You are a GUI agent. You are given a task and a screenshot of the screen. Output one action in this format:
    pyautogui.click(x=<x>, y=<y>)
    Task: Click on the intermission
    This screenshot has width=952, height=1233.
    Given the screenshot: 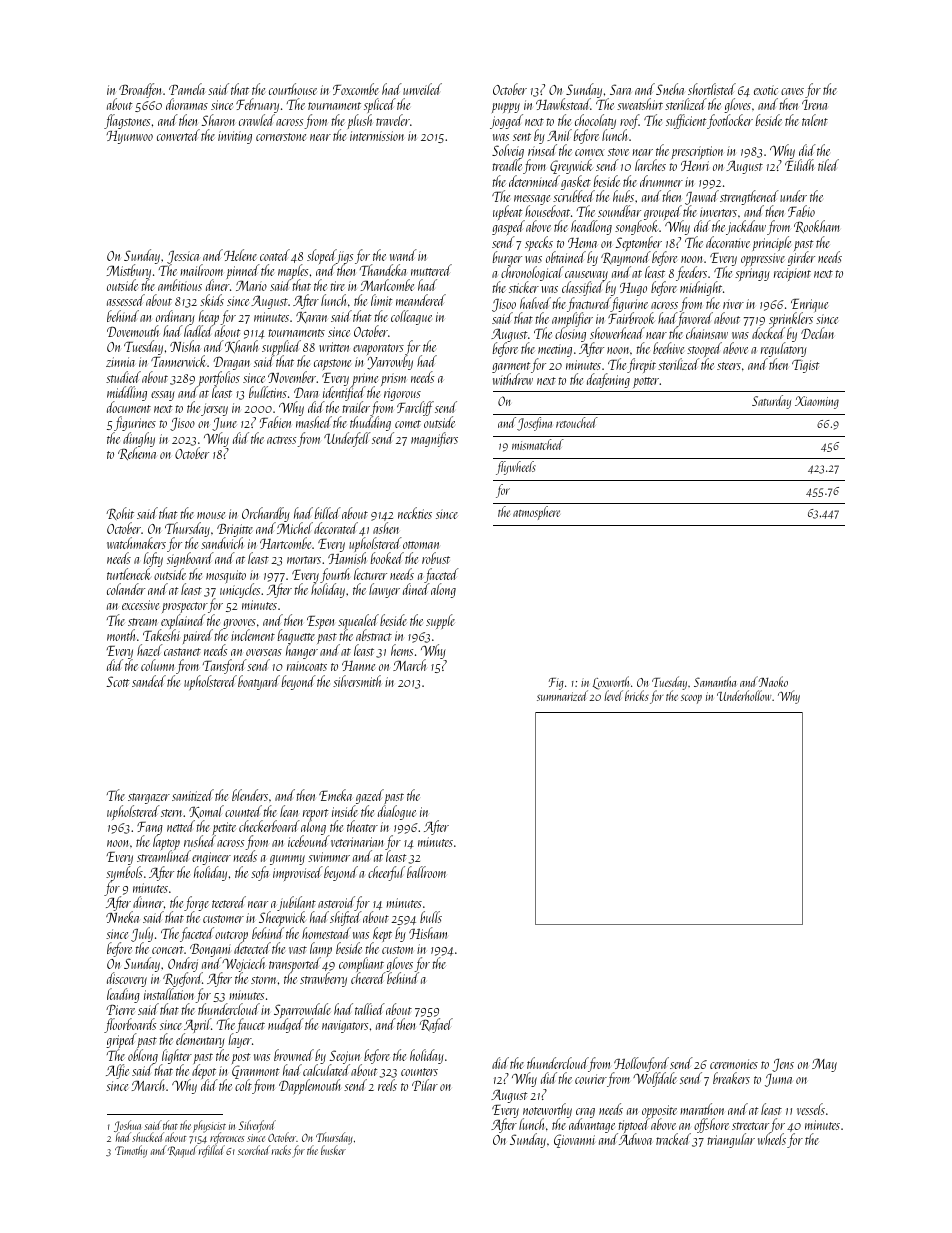 What is the action you would take?
    pyautogui.click(x=377, y=136)
